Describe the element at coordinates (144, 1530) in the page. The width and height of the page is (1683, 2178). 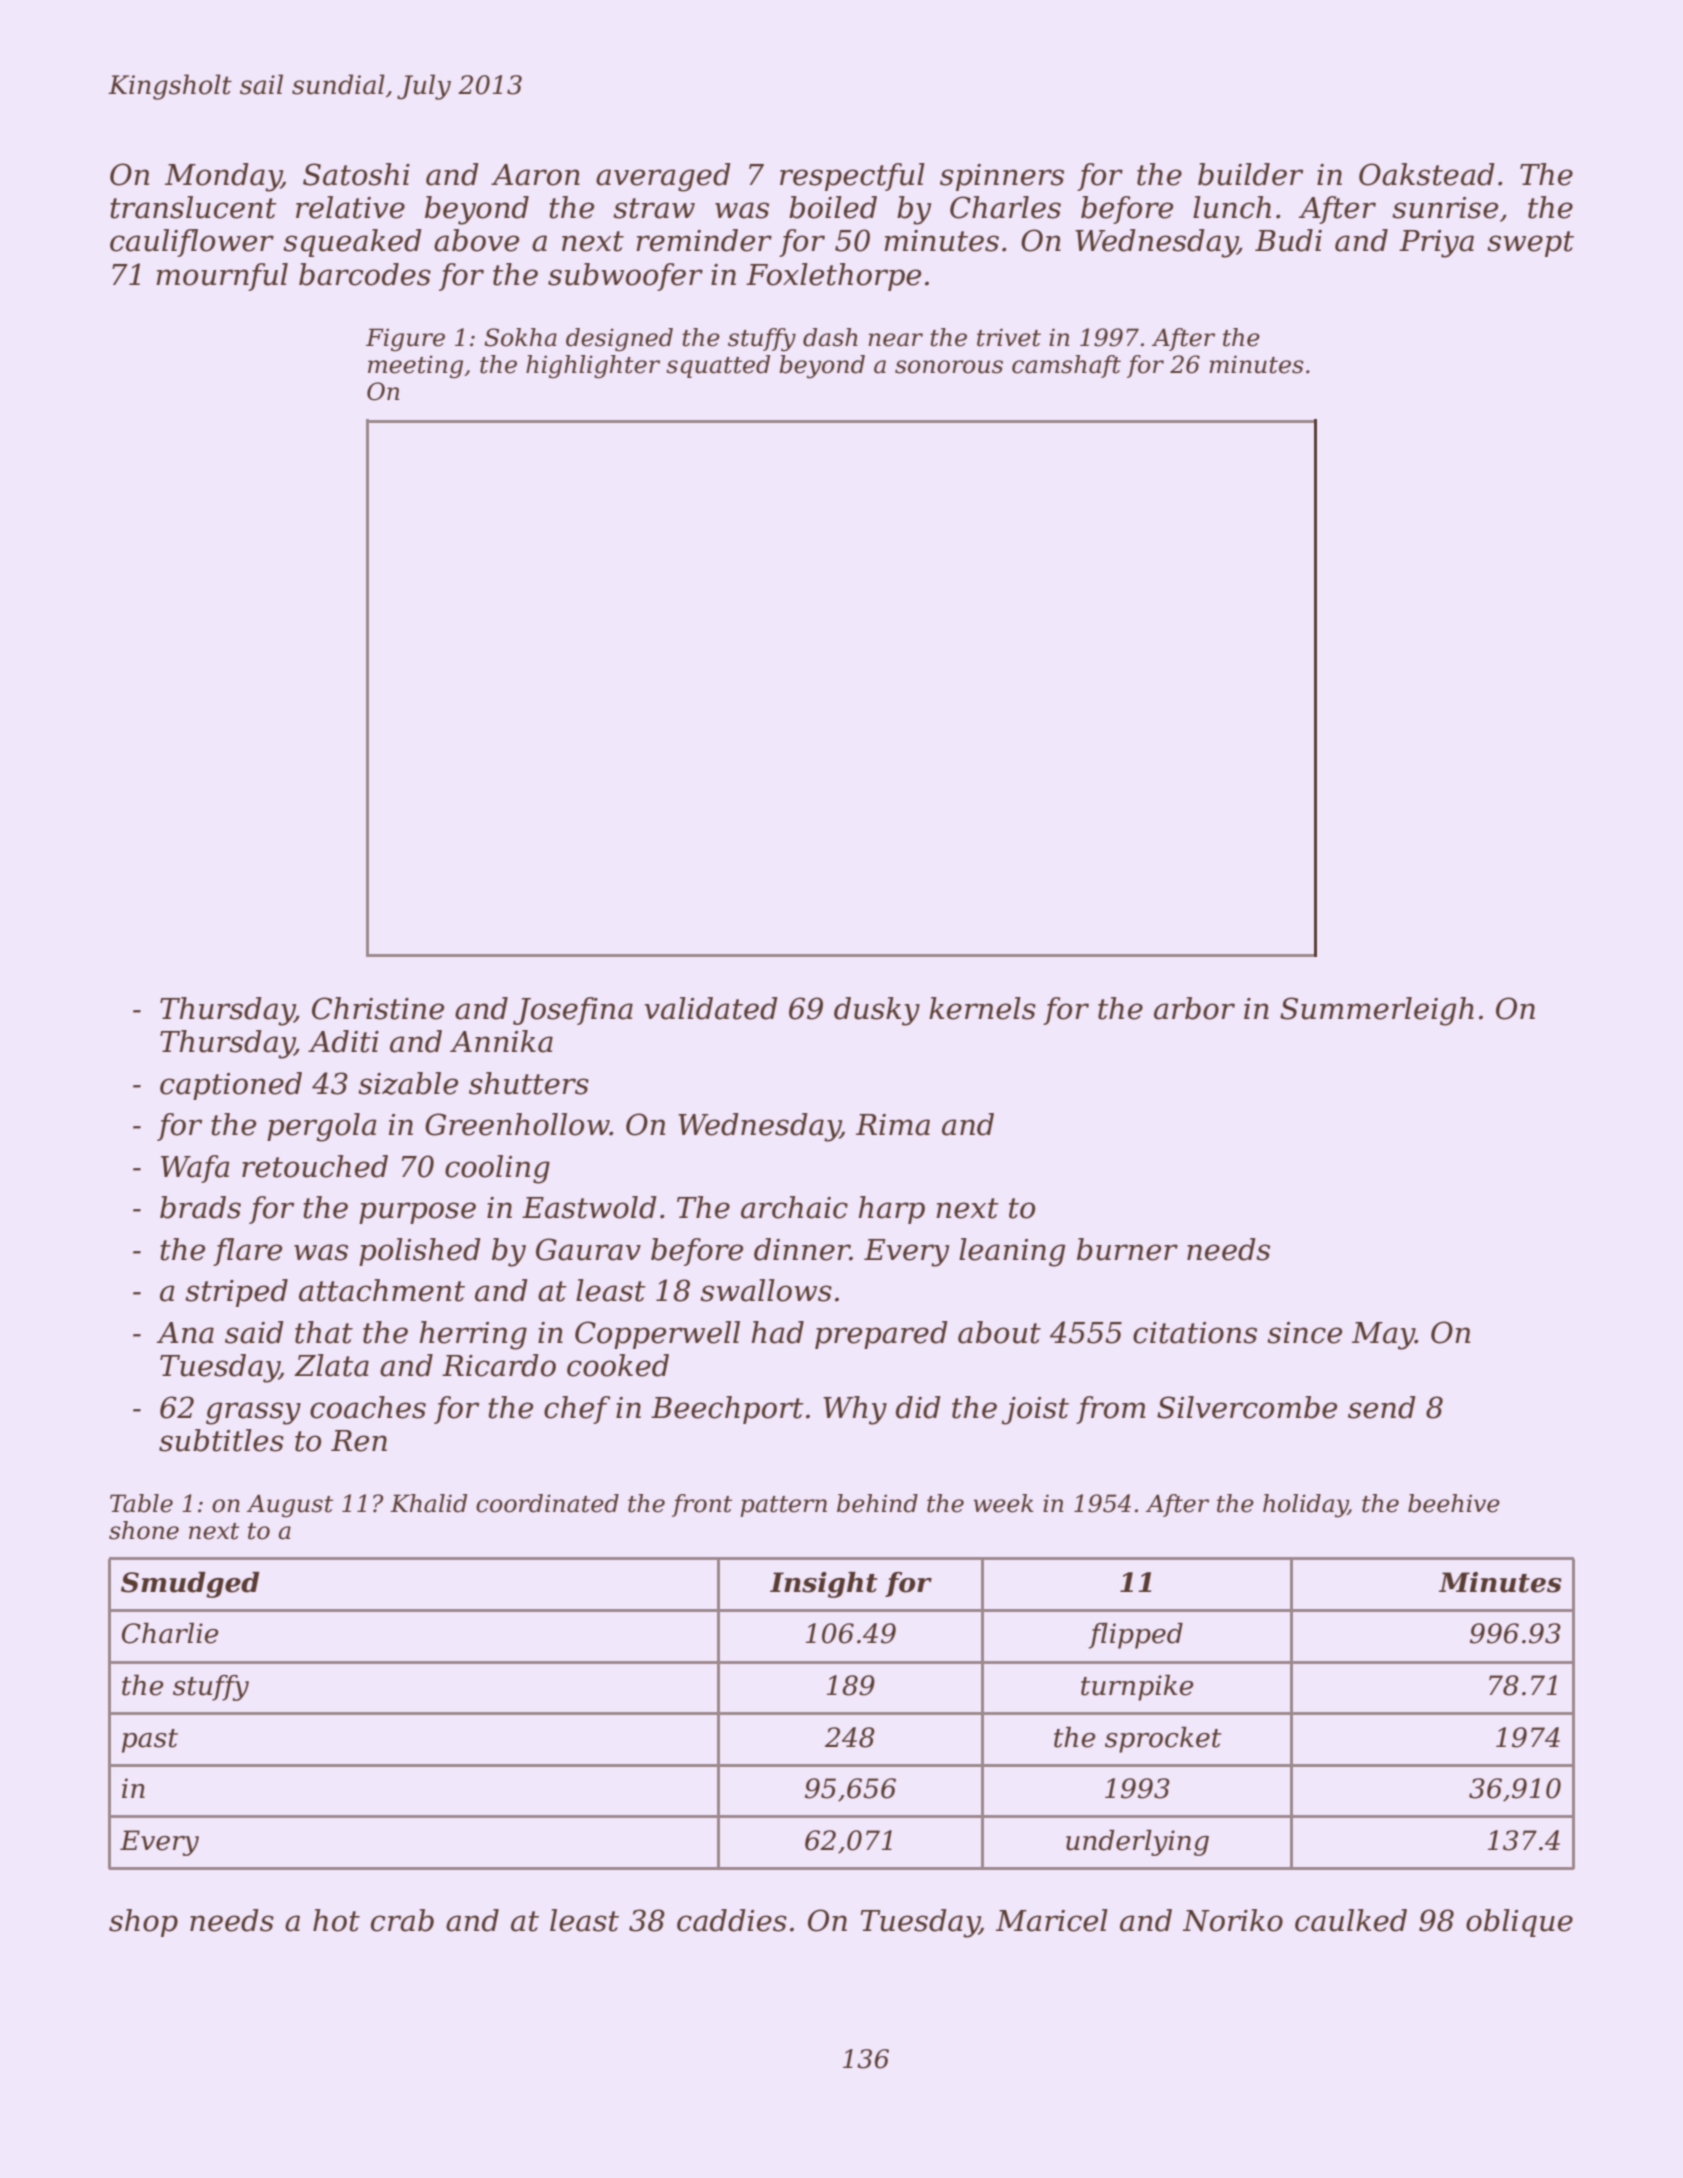
I see `shone` at that location.
